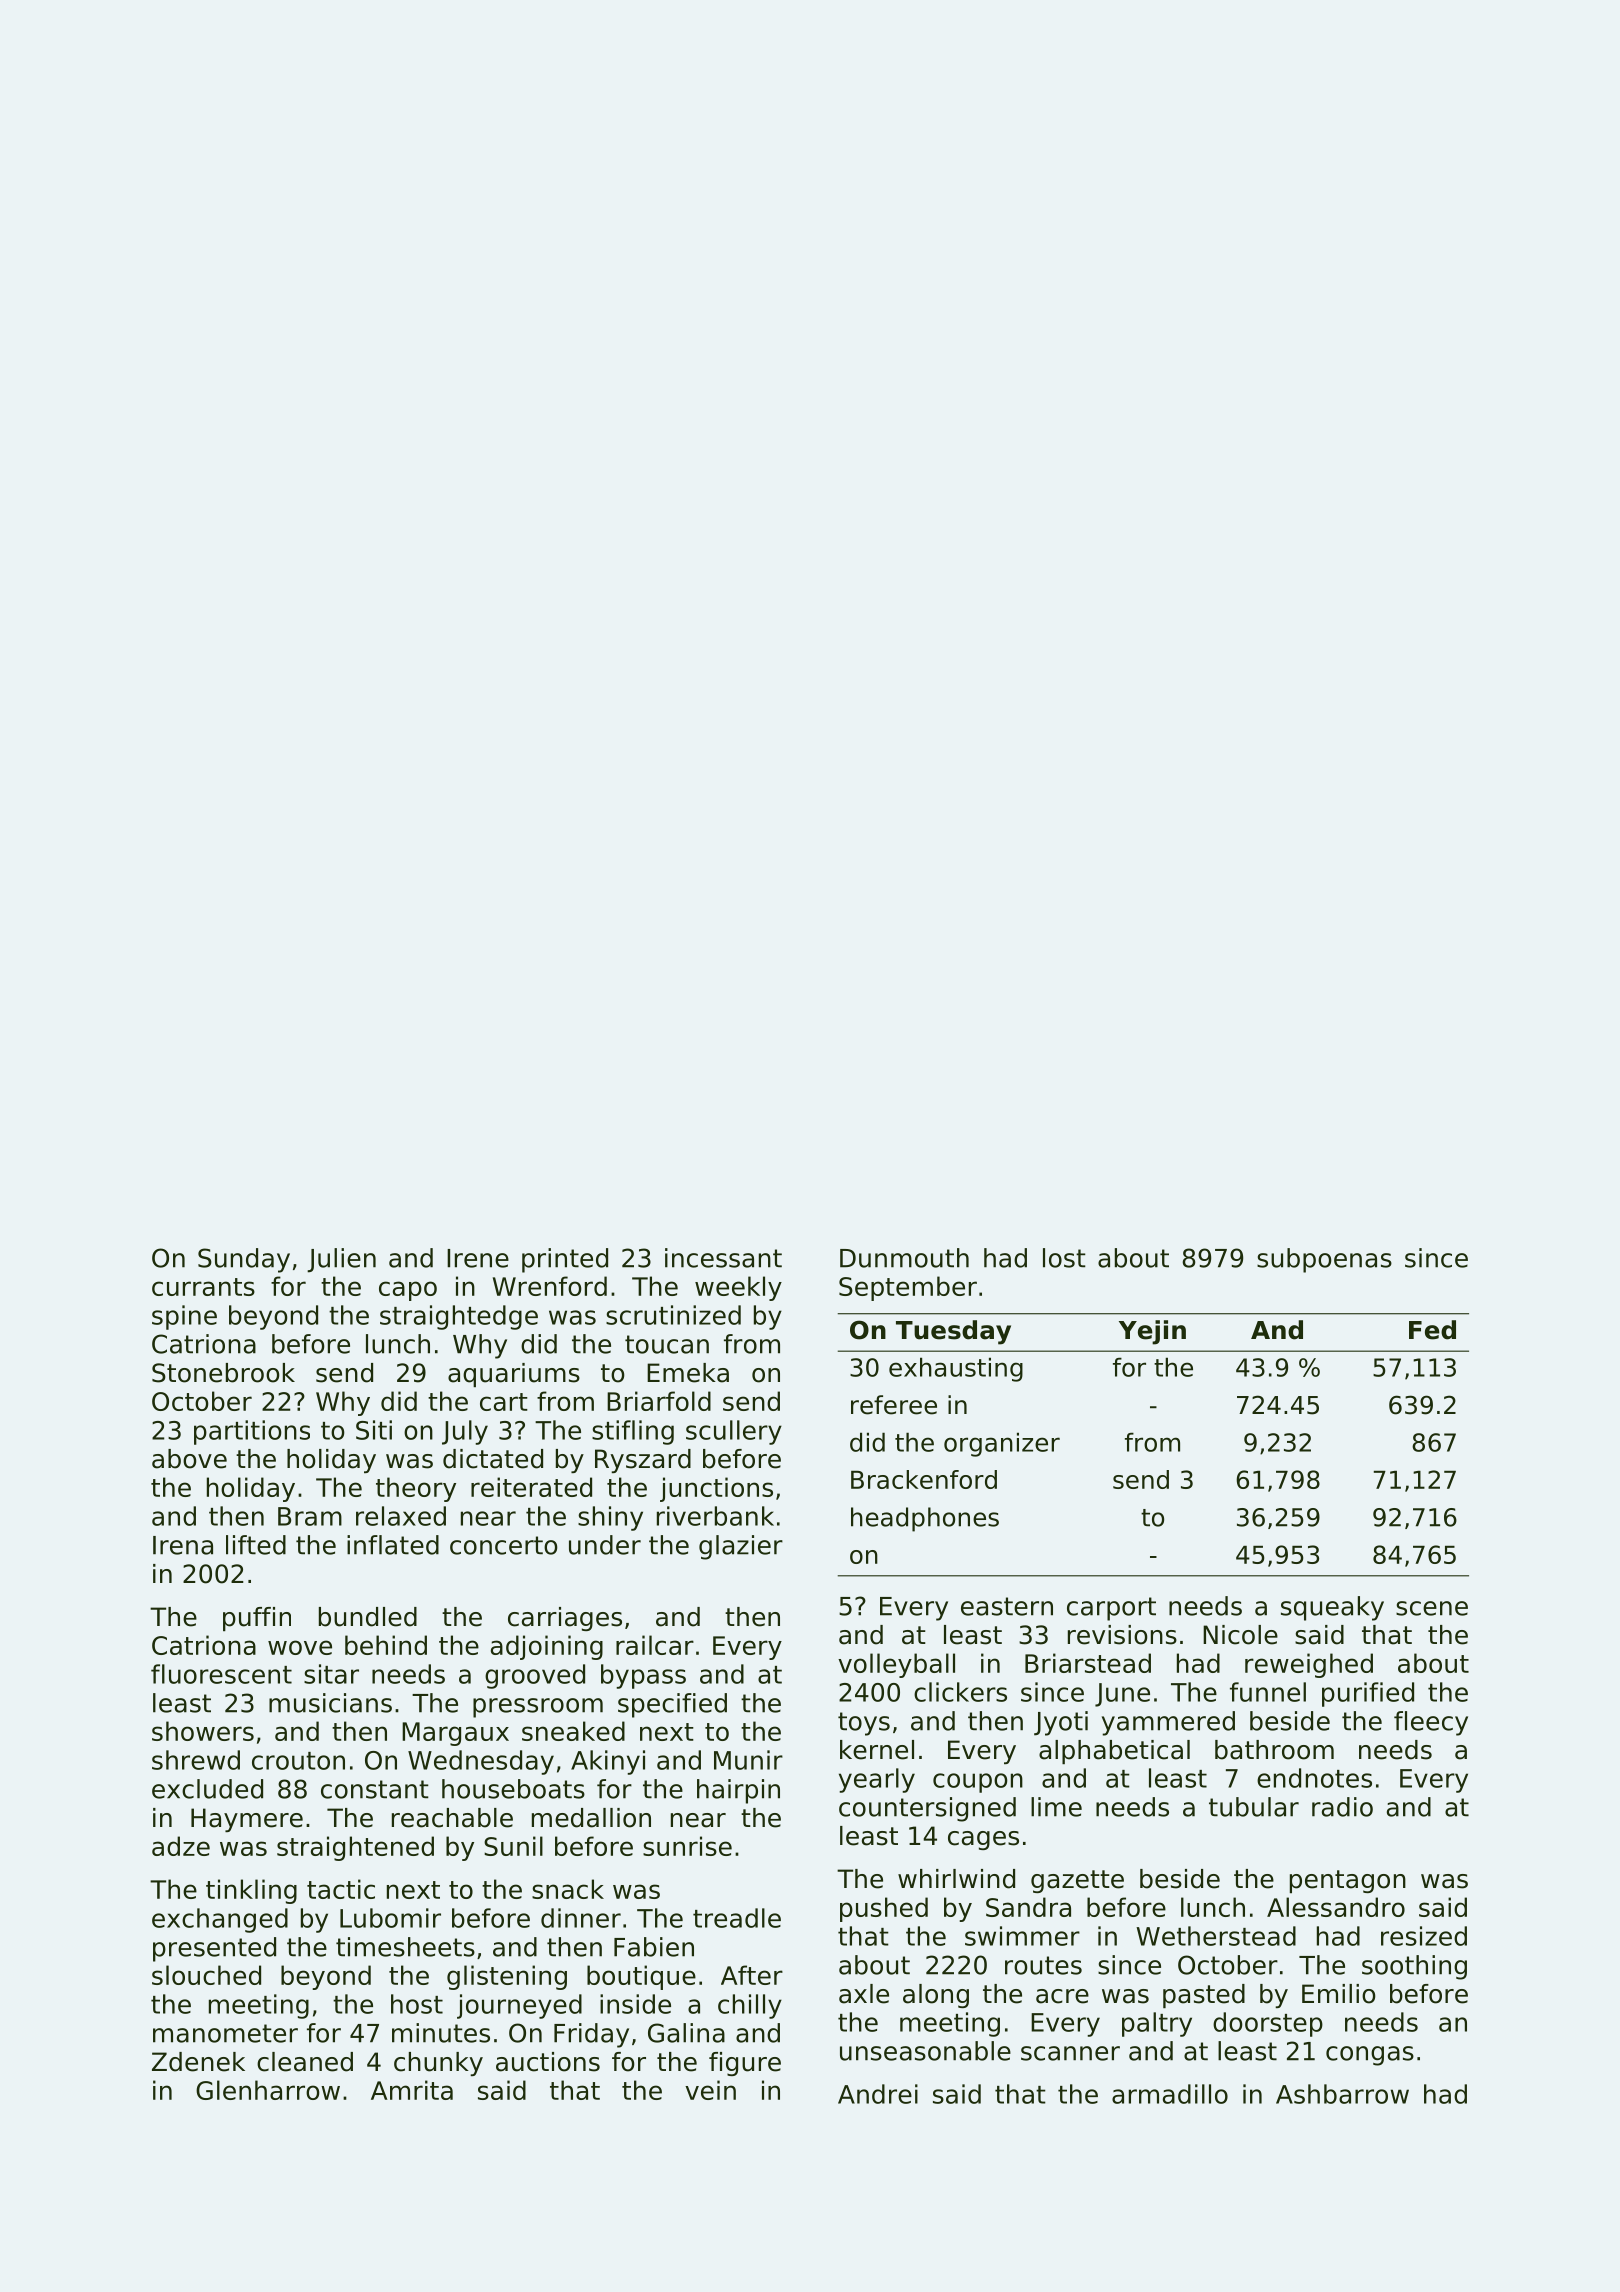  What do you see at coordinates (244, 1260) in the screenshot?
I see `Sunday` at bounding box center [244, 1260].
